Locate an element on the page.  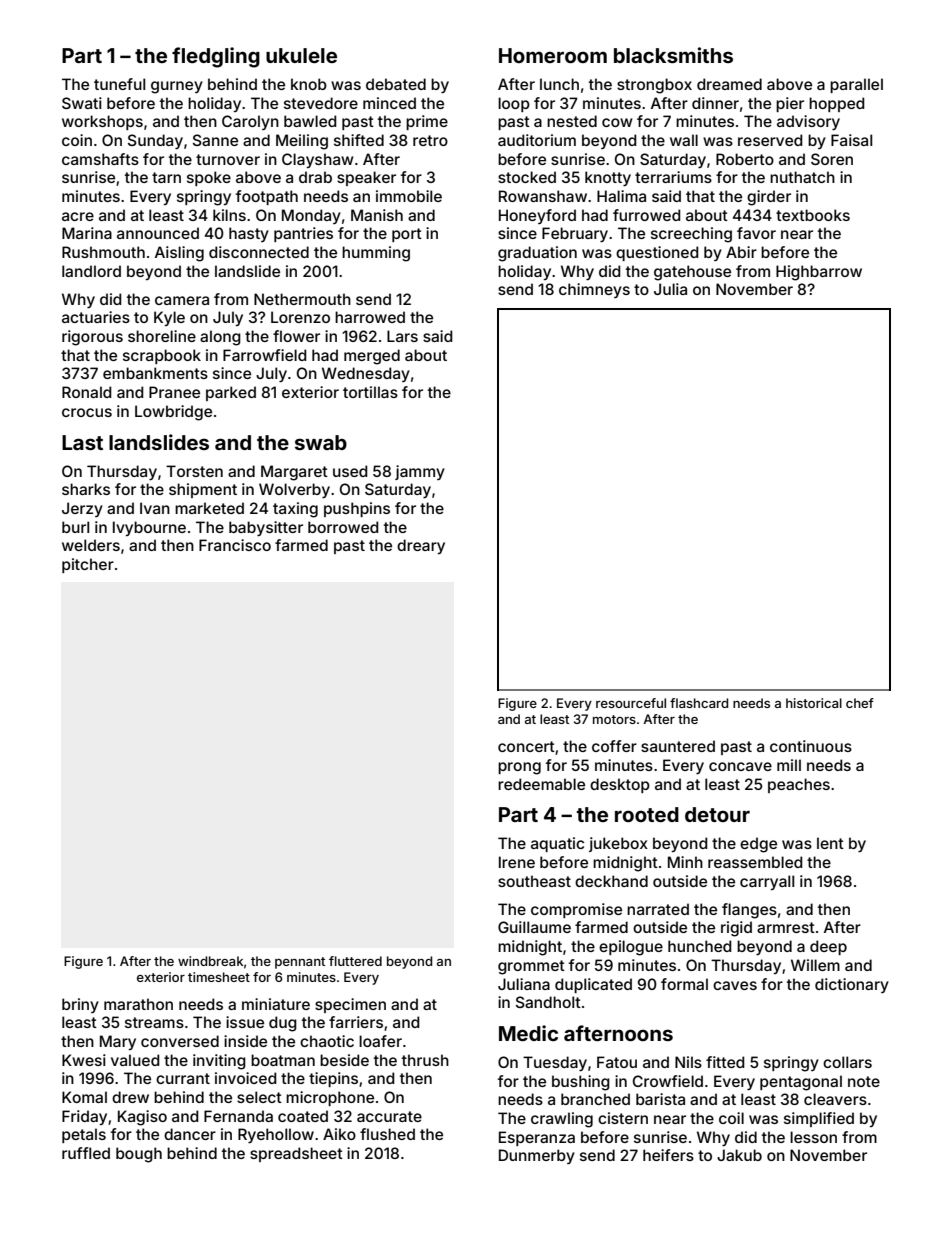
Francisco is located at coordinates (235, 545).
